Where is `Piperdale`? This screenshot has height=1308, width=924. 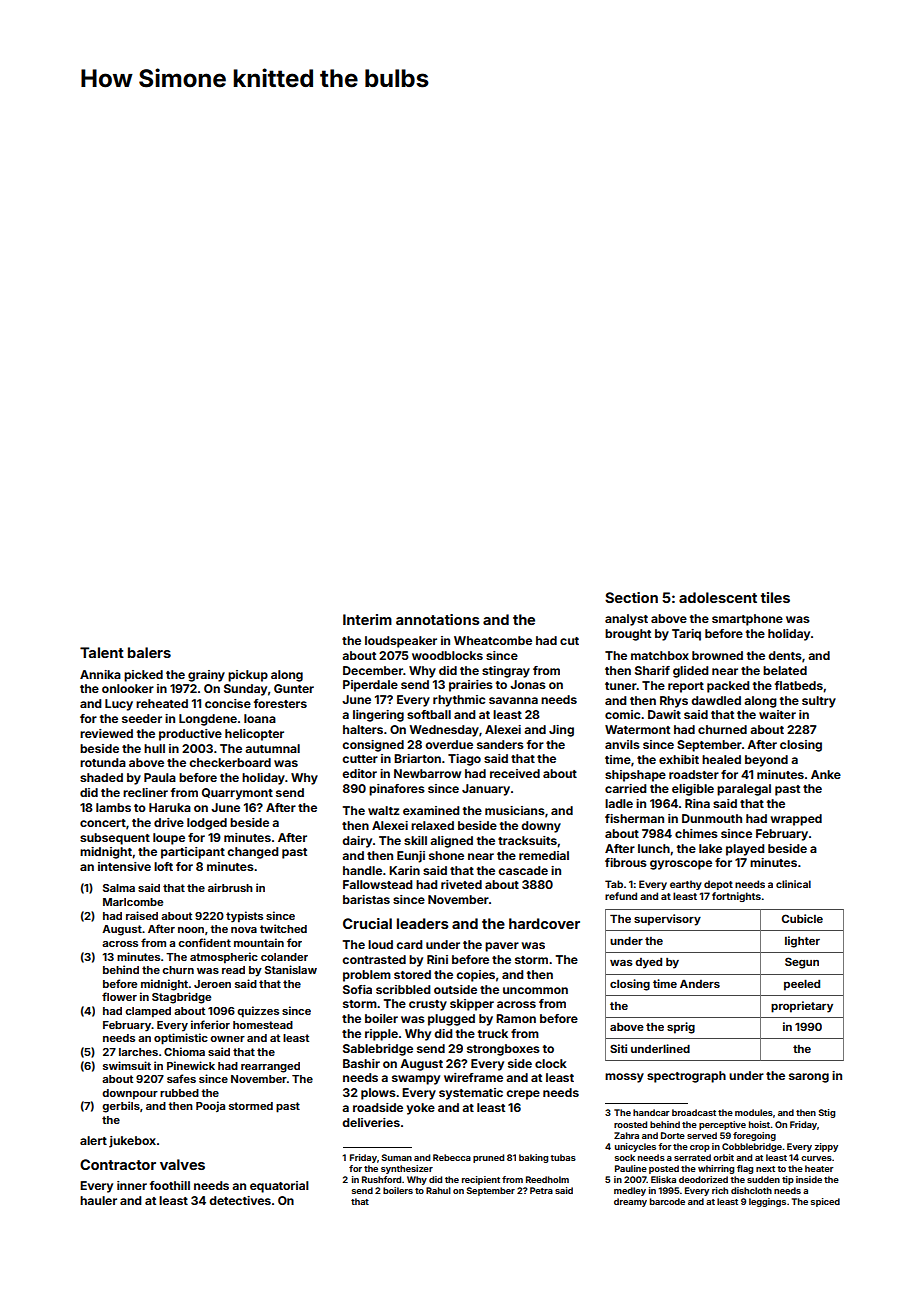 Piperdale is located at coordinates (370, 686).
